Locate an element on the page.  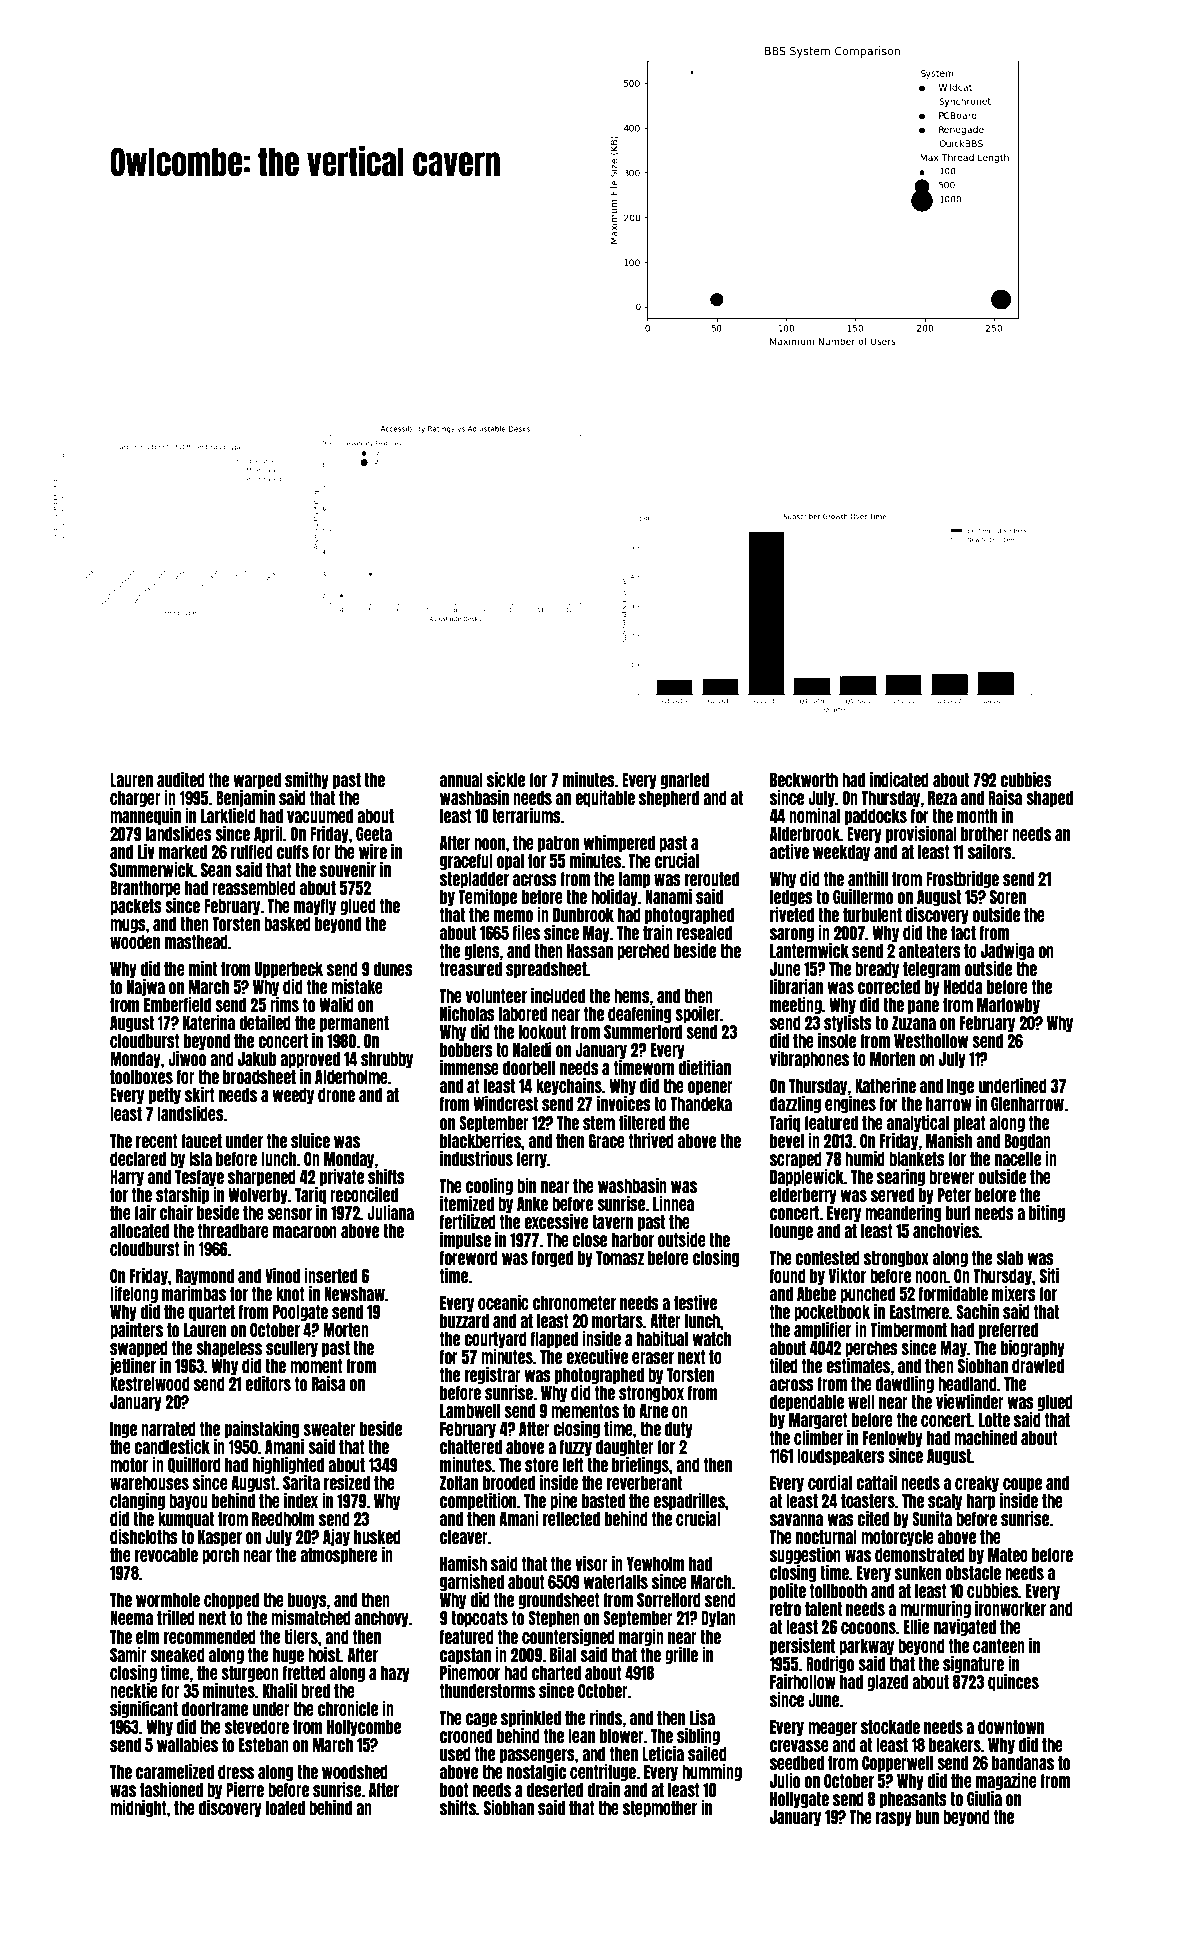
gnarled is located at coordinates (685, 781).
